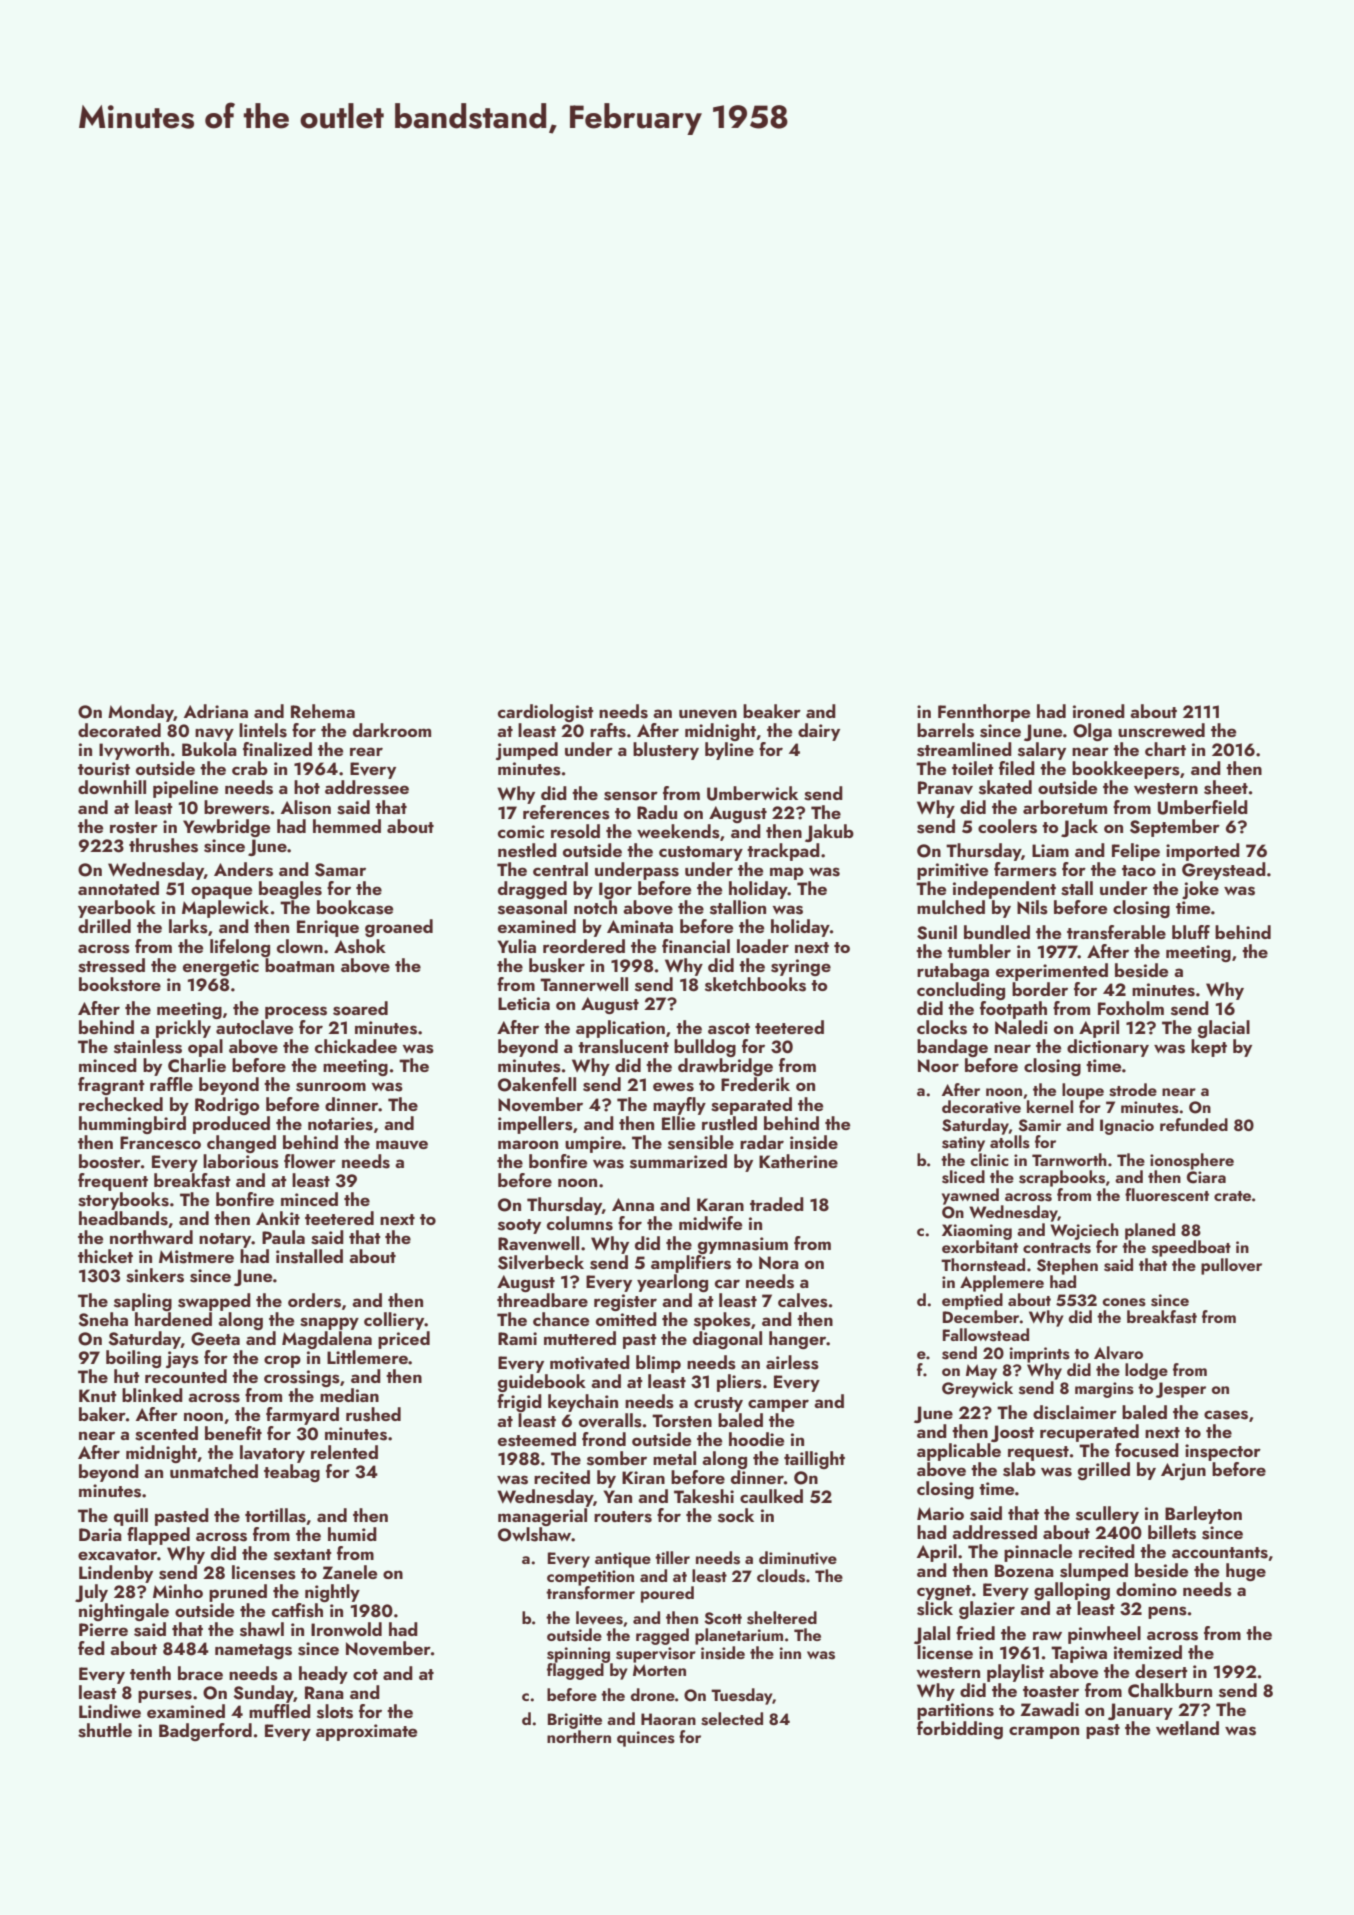 The height and width of the image is (1915, 1354). What do you see at coordinates (119, 730) in the image?
I see `decorated` at bounding box center [119, 730].
